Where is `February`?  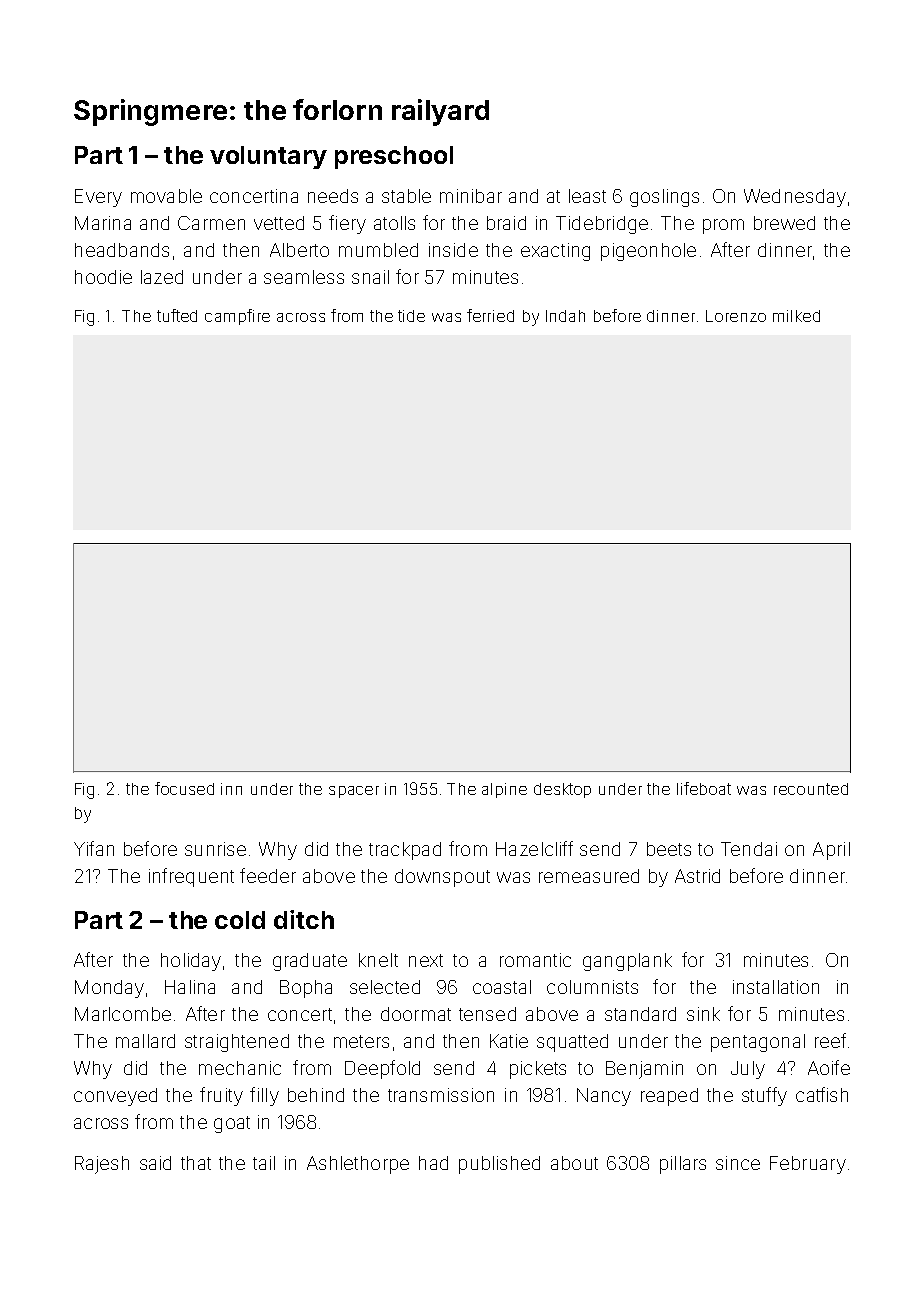
February is located at coordinates (808, 1165).
